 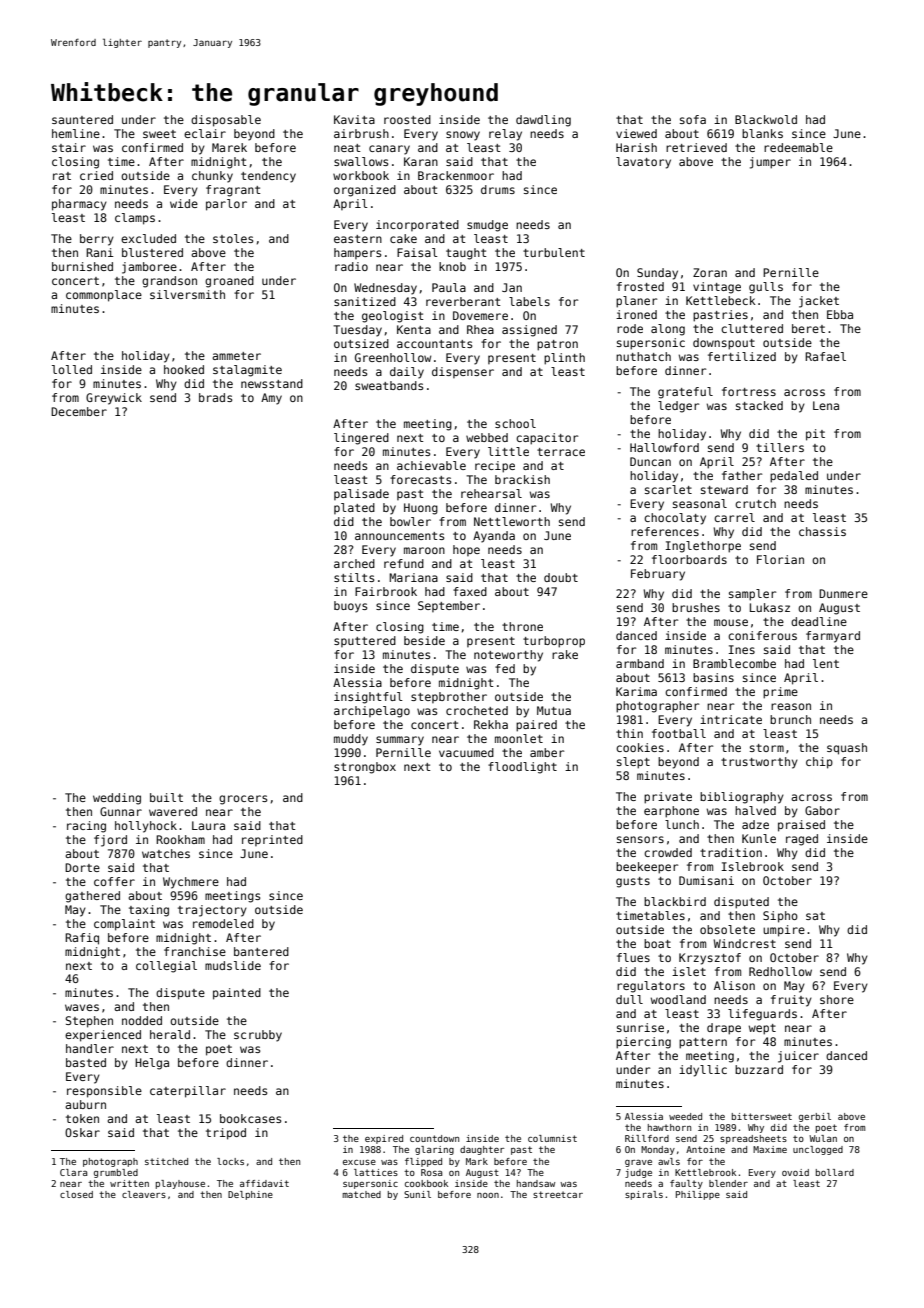 I want to click on prime, so click(x=780, y=693).
